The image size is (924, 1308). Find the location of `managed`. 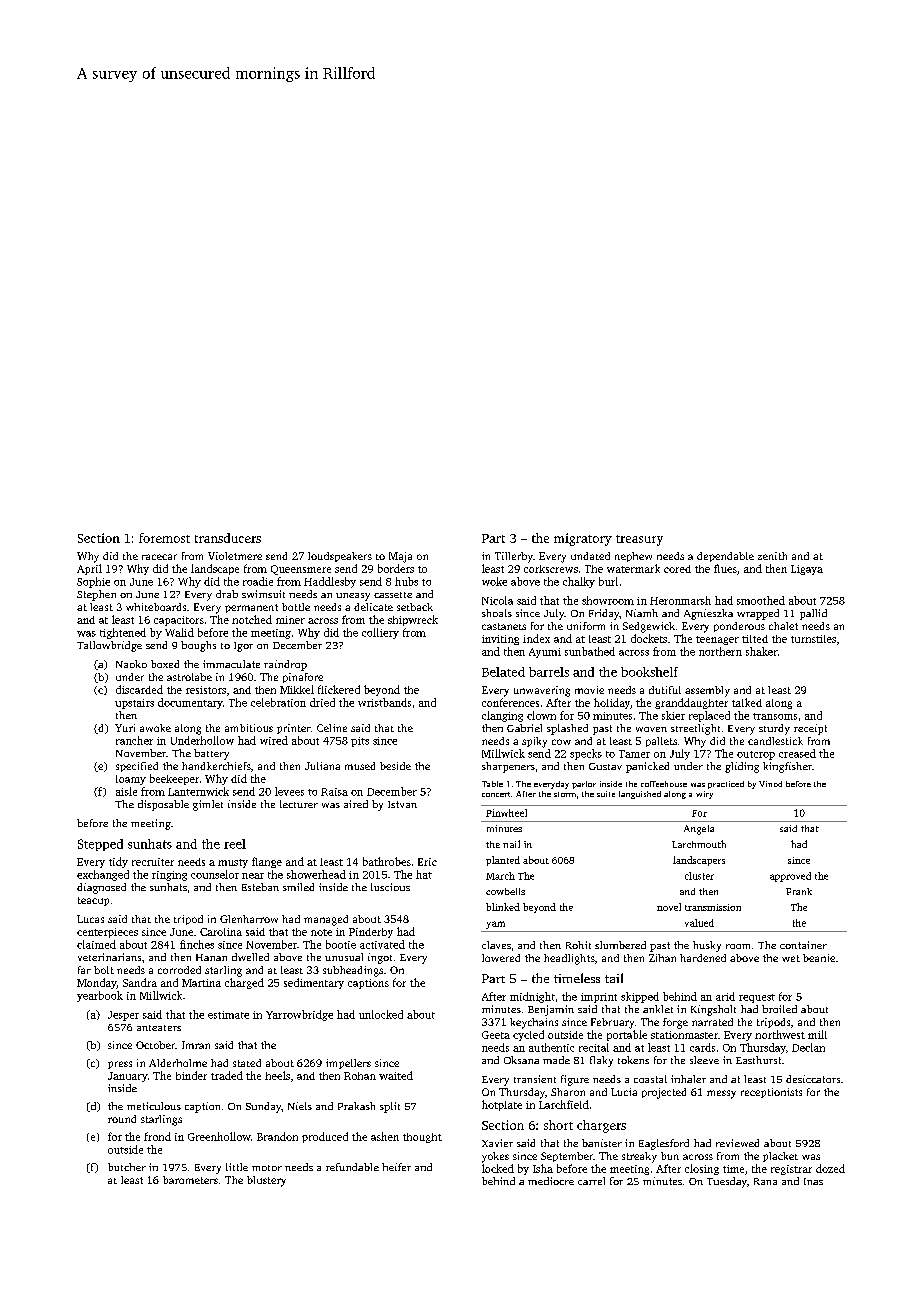

managed is located at coordinates (326, 920).
